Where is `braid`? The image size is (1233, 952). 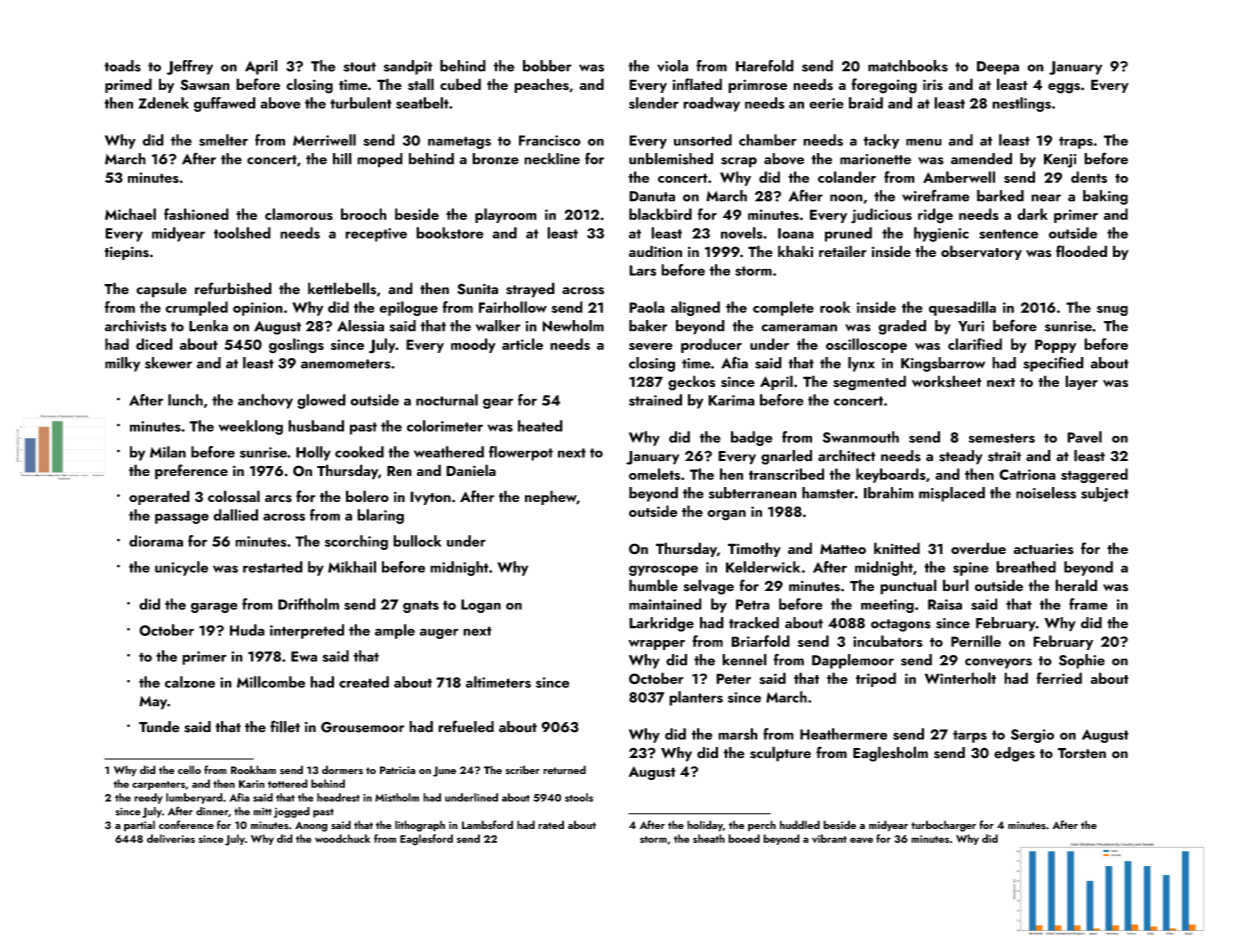
braid is located at coordinates (866, 103).
